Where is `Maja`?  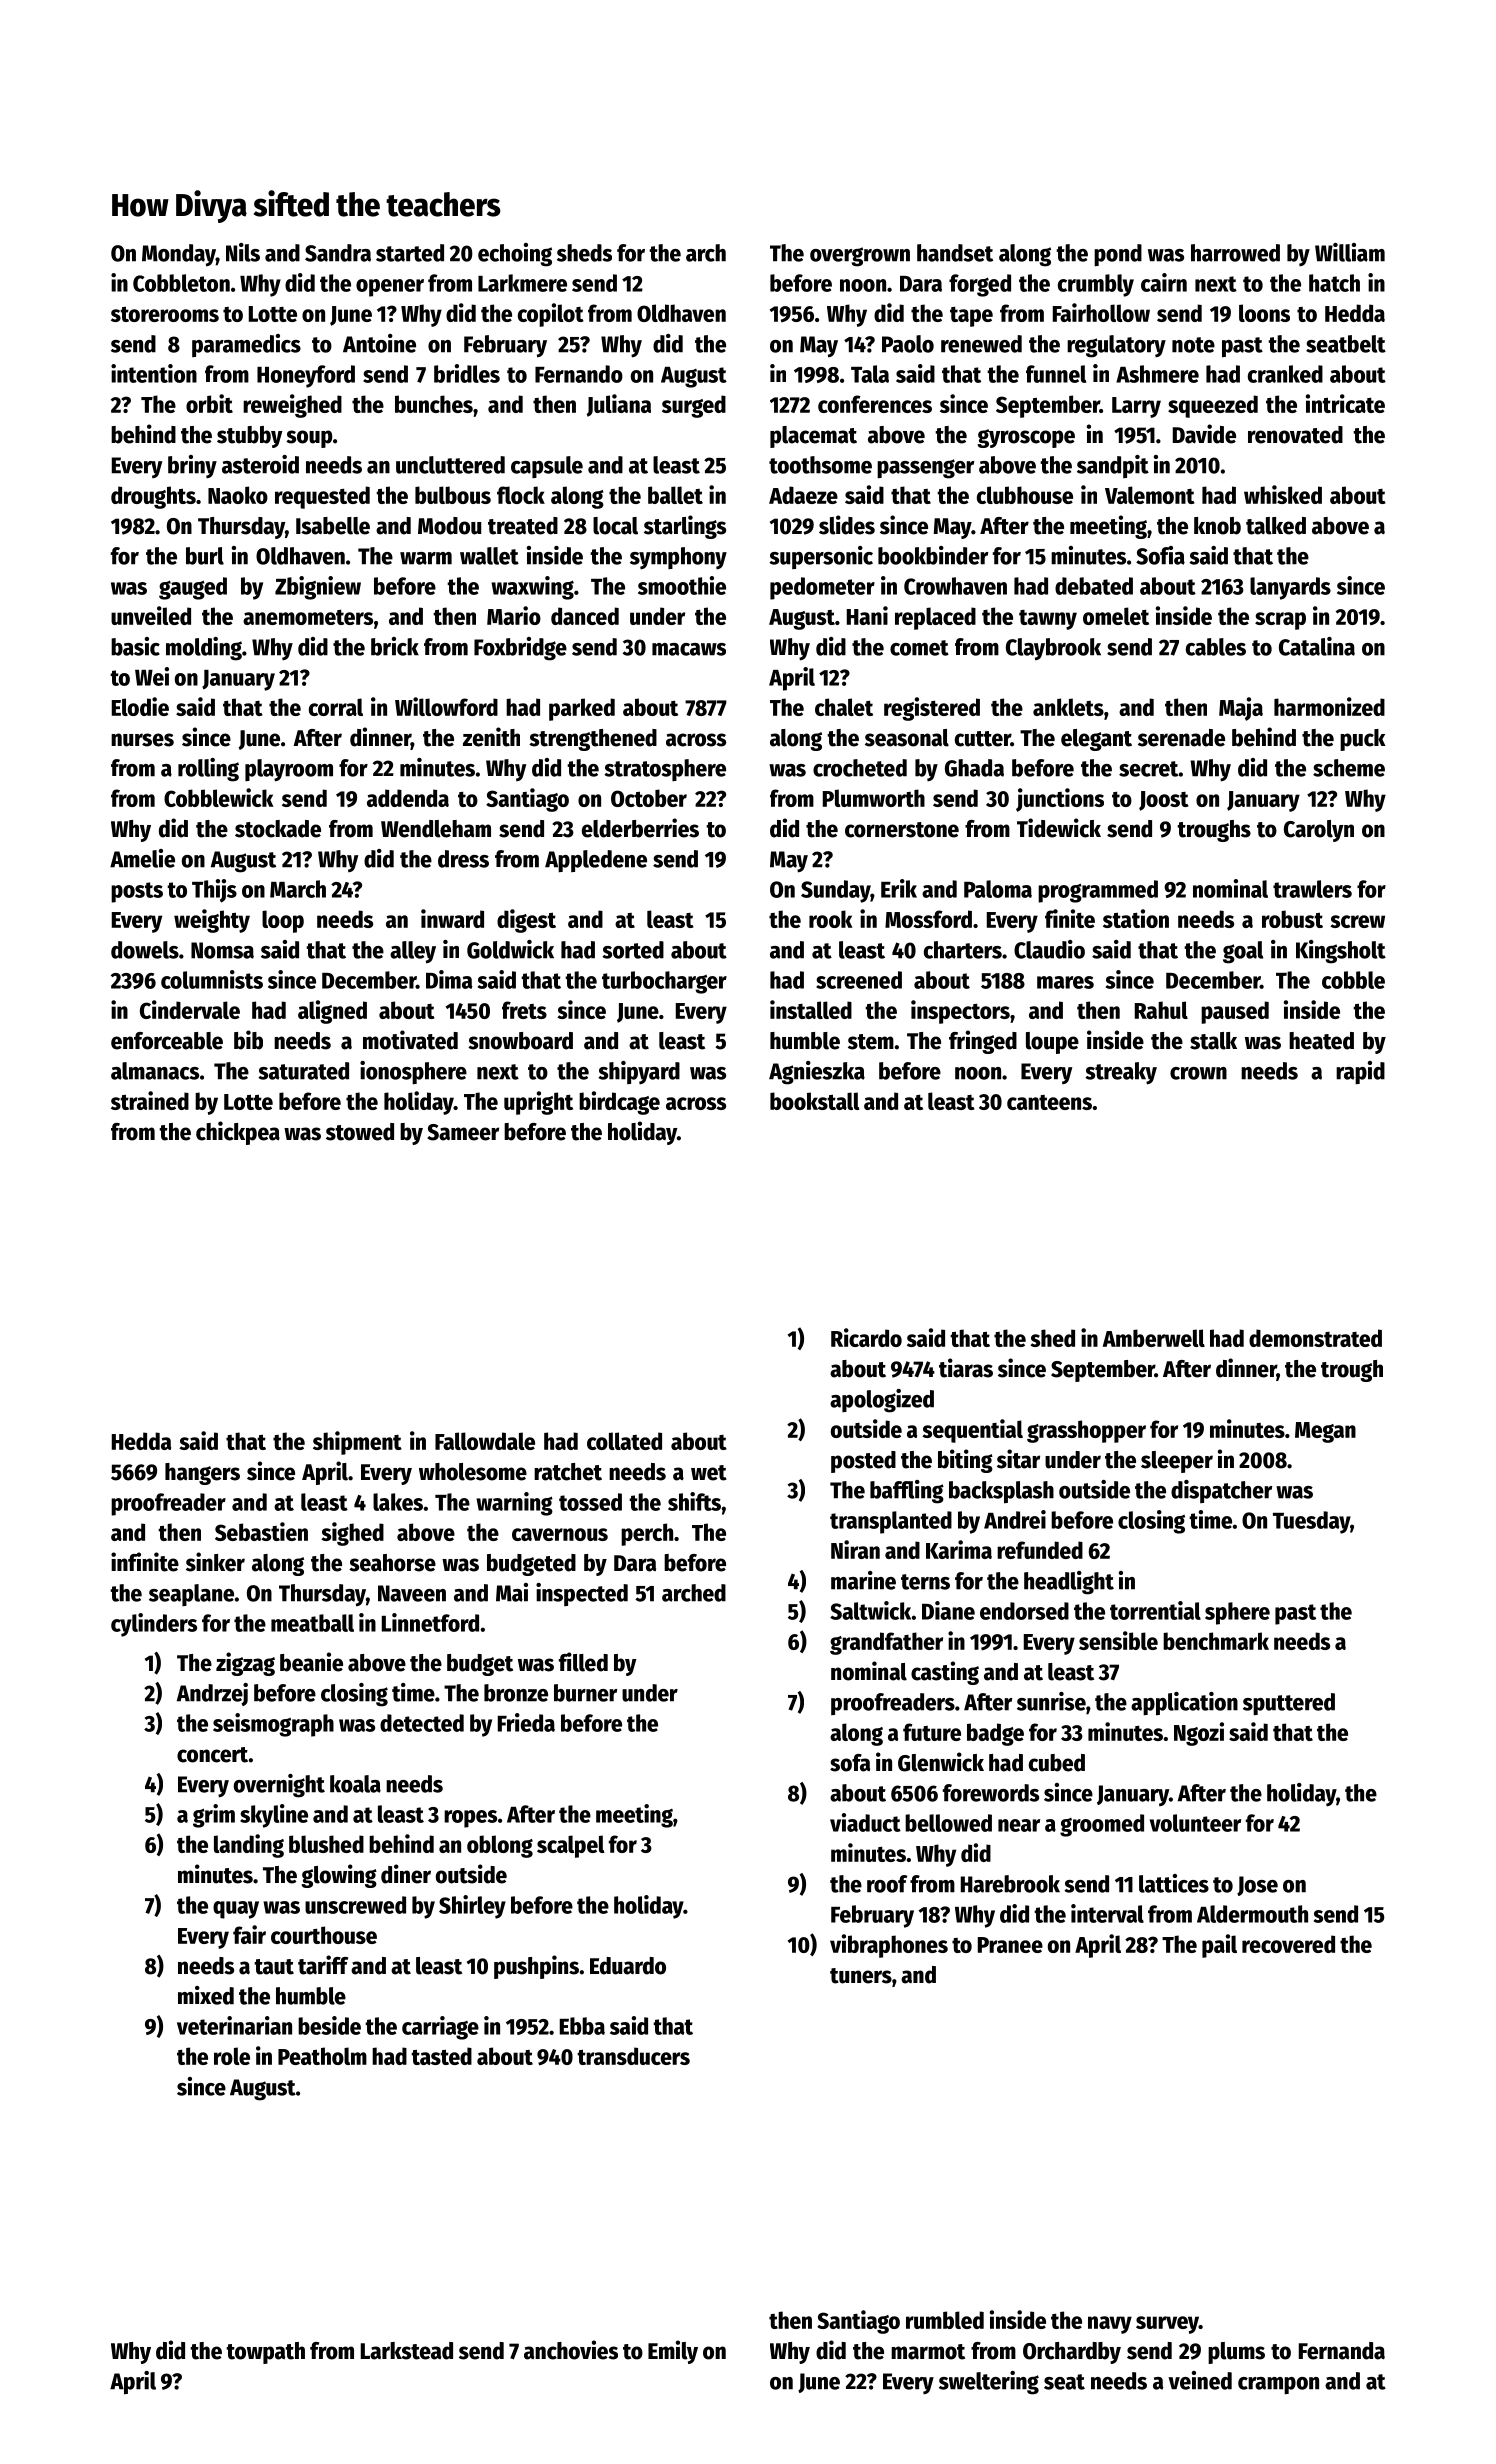
Maja is located at coordinates (1241, 709).
